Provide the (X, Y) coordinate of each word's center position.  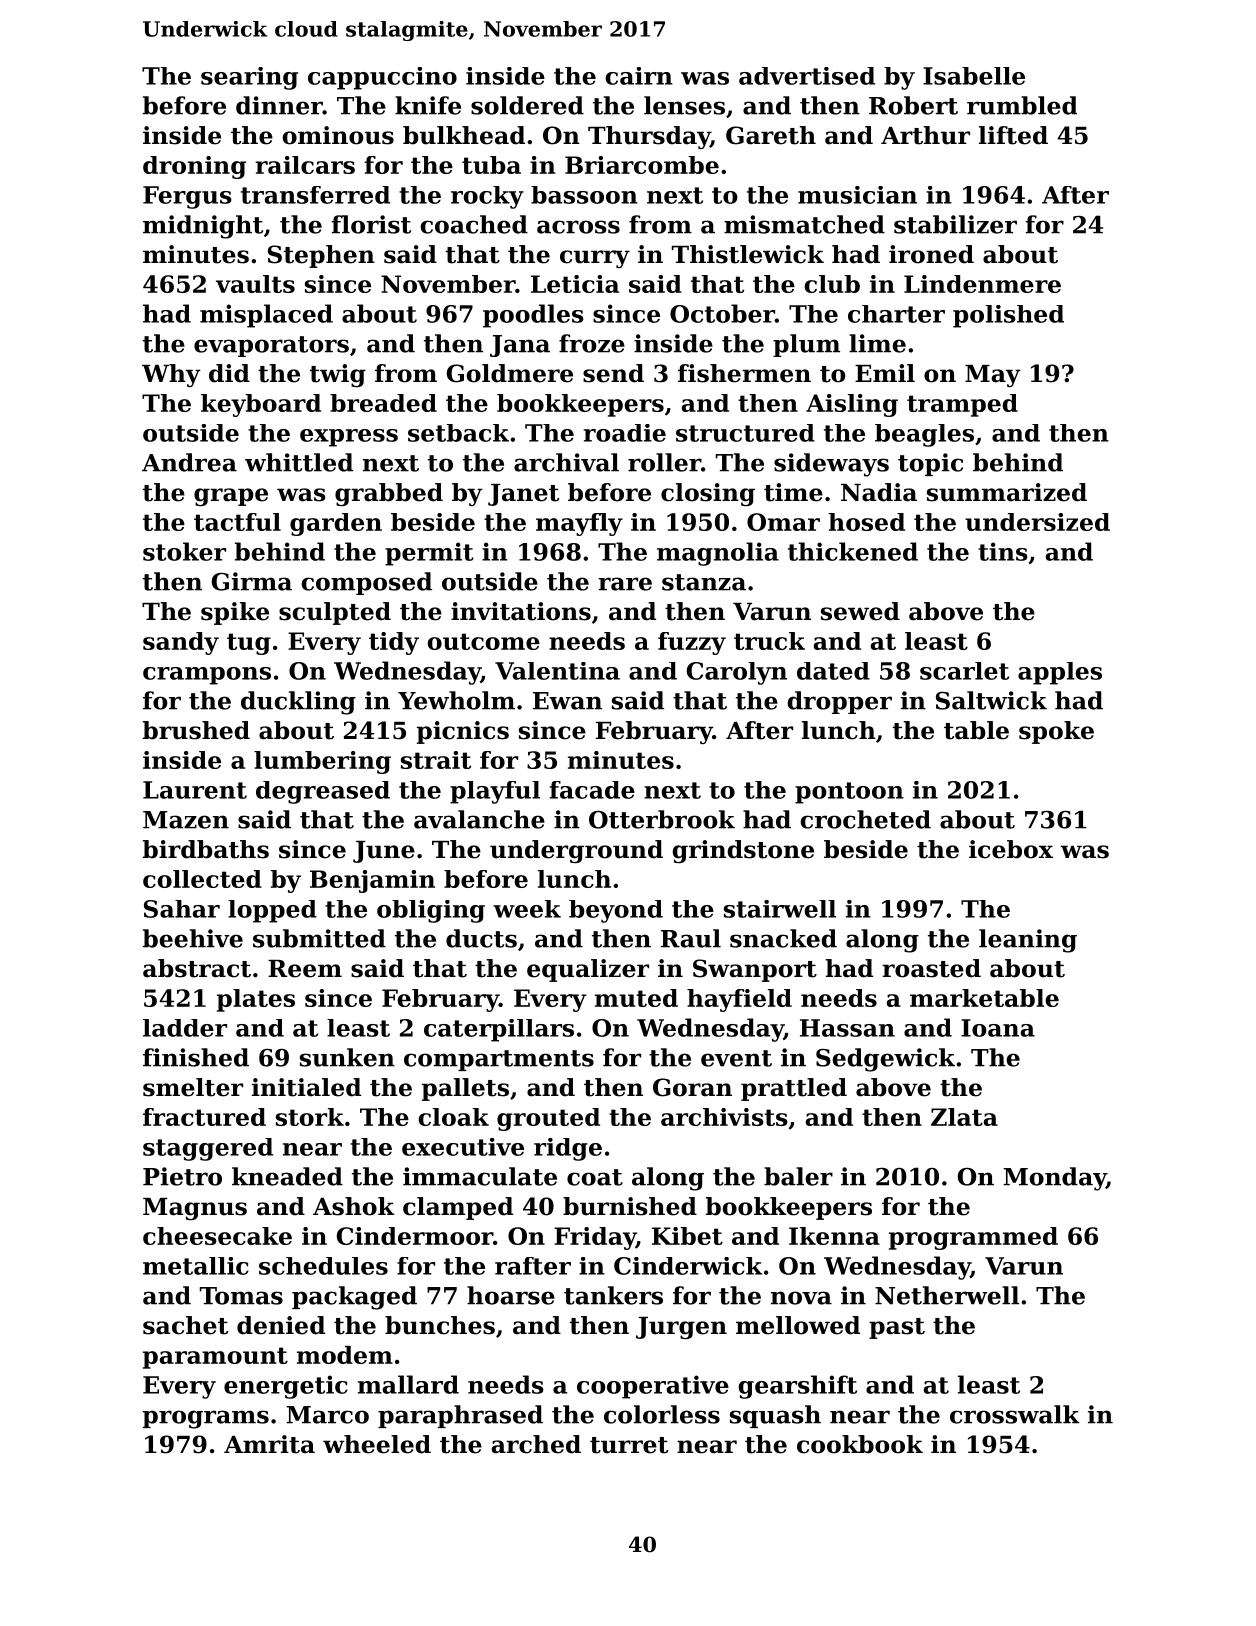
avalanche (479, 819)
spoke (1056, 732)
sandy (181, 643)
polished (1008, 316)
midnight (203, 227)
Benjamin (372, 881)
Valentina (557, 671)
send (613, 373)
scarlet (964, 671)
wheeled (377, 1444)
